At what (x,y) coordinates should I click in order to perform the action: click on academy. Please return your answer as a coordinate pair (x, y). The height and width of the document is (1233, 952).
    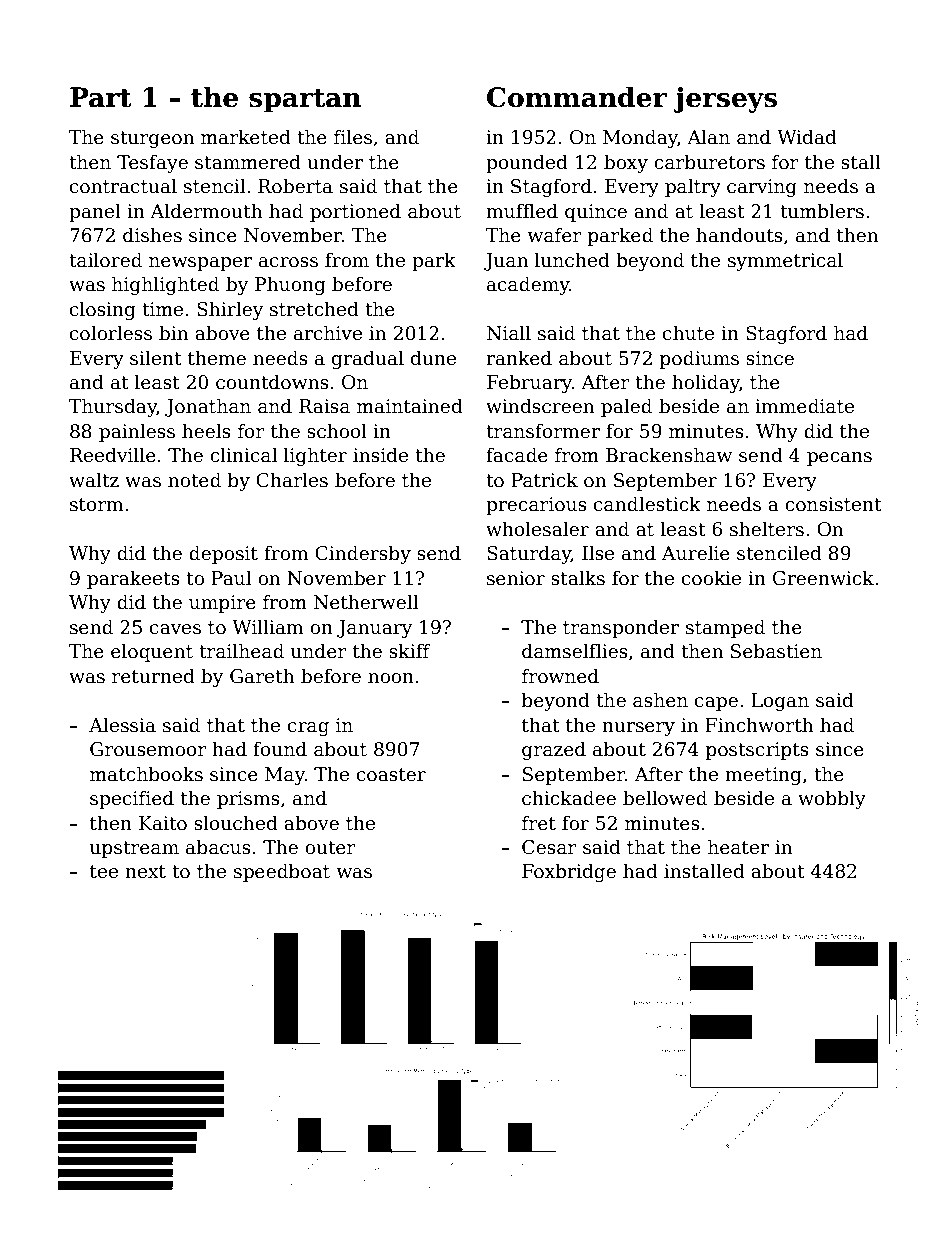
    Looking at the image, I should click on (528, 285).
